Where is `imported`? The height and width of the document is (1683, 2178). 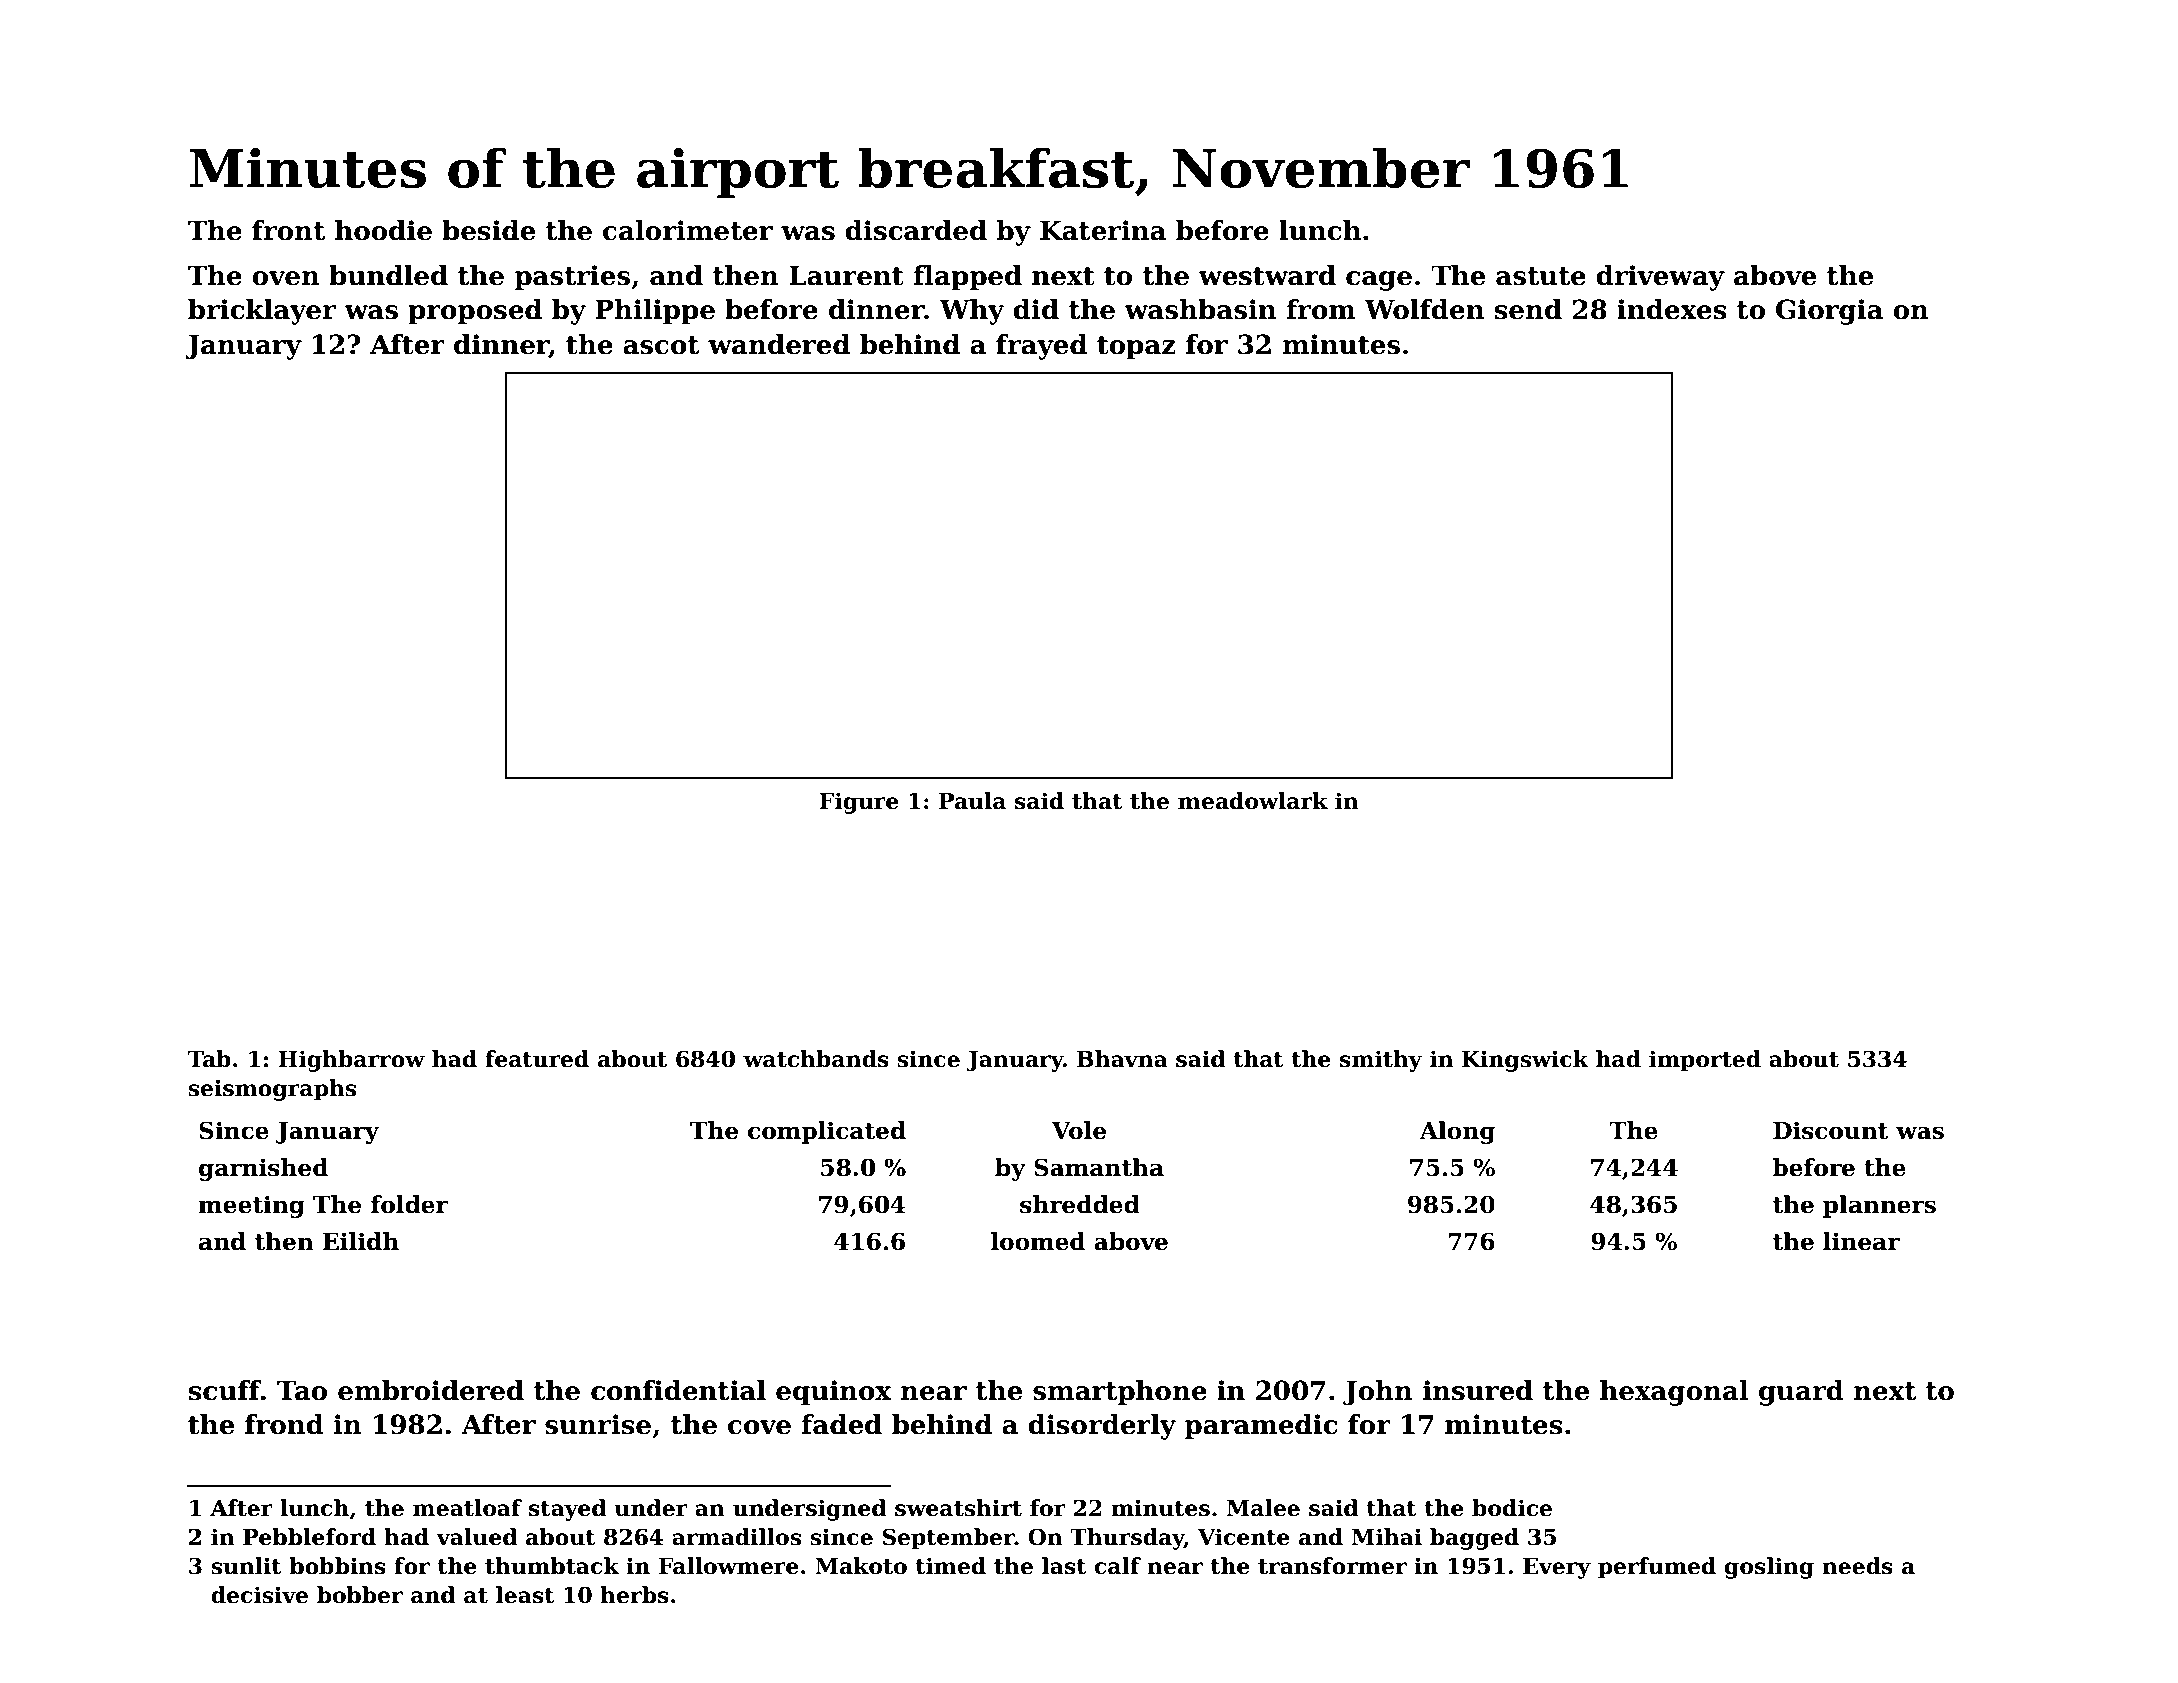
imported is located at coordinates (1705, 1061).
